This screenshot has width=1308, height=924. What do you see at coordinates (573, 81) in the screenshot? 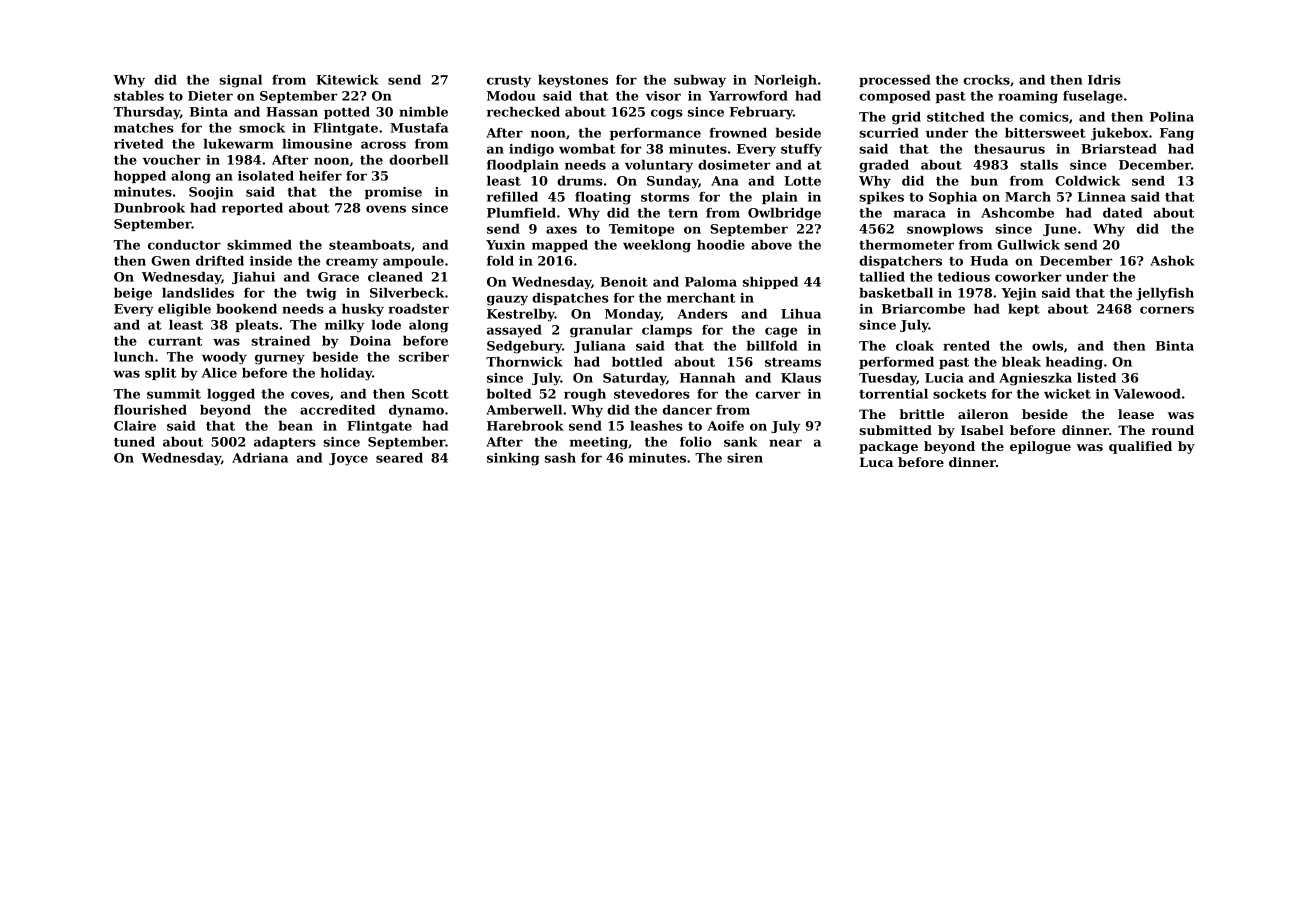
I see `keystones` at bounding box center [573, 81].
